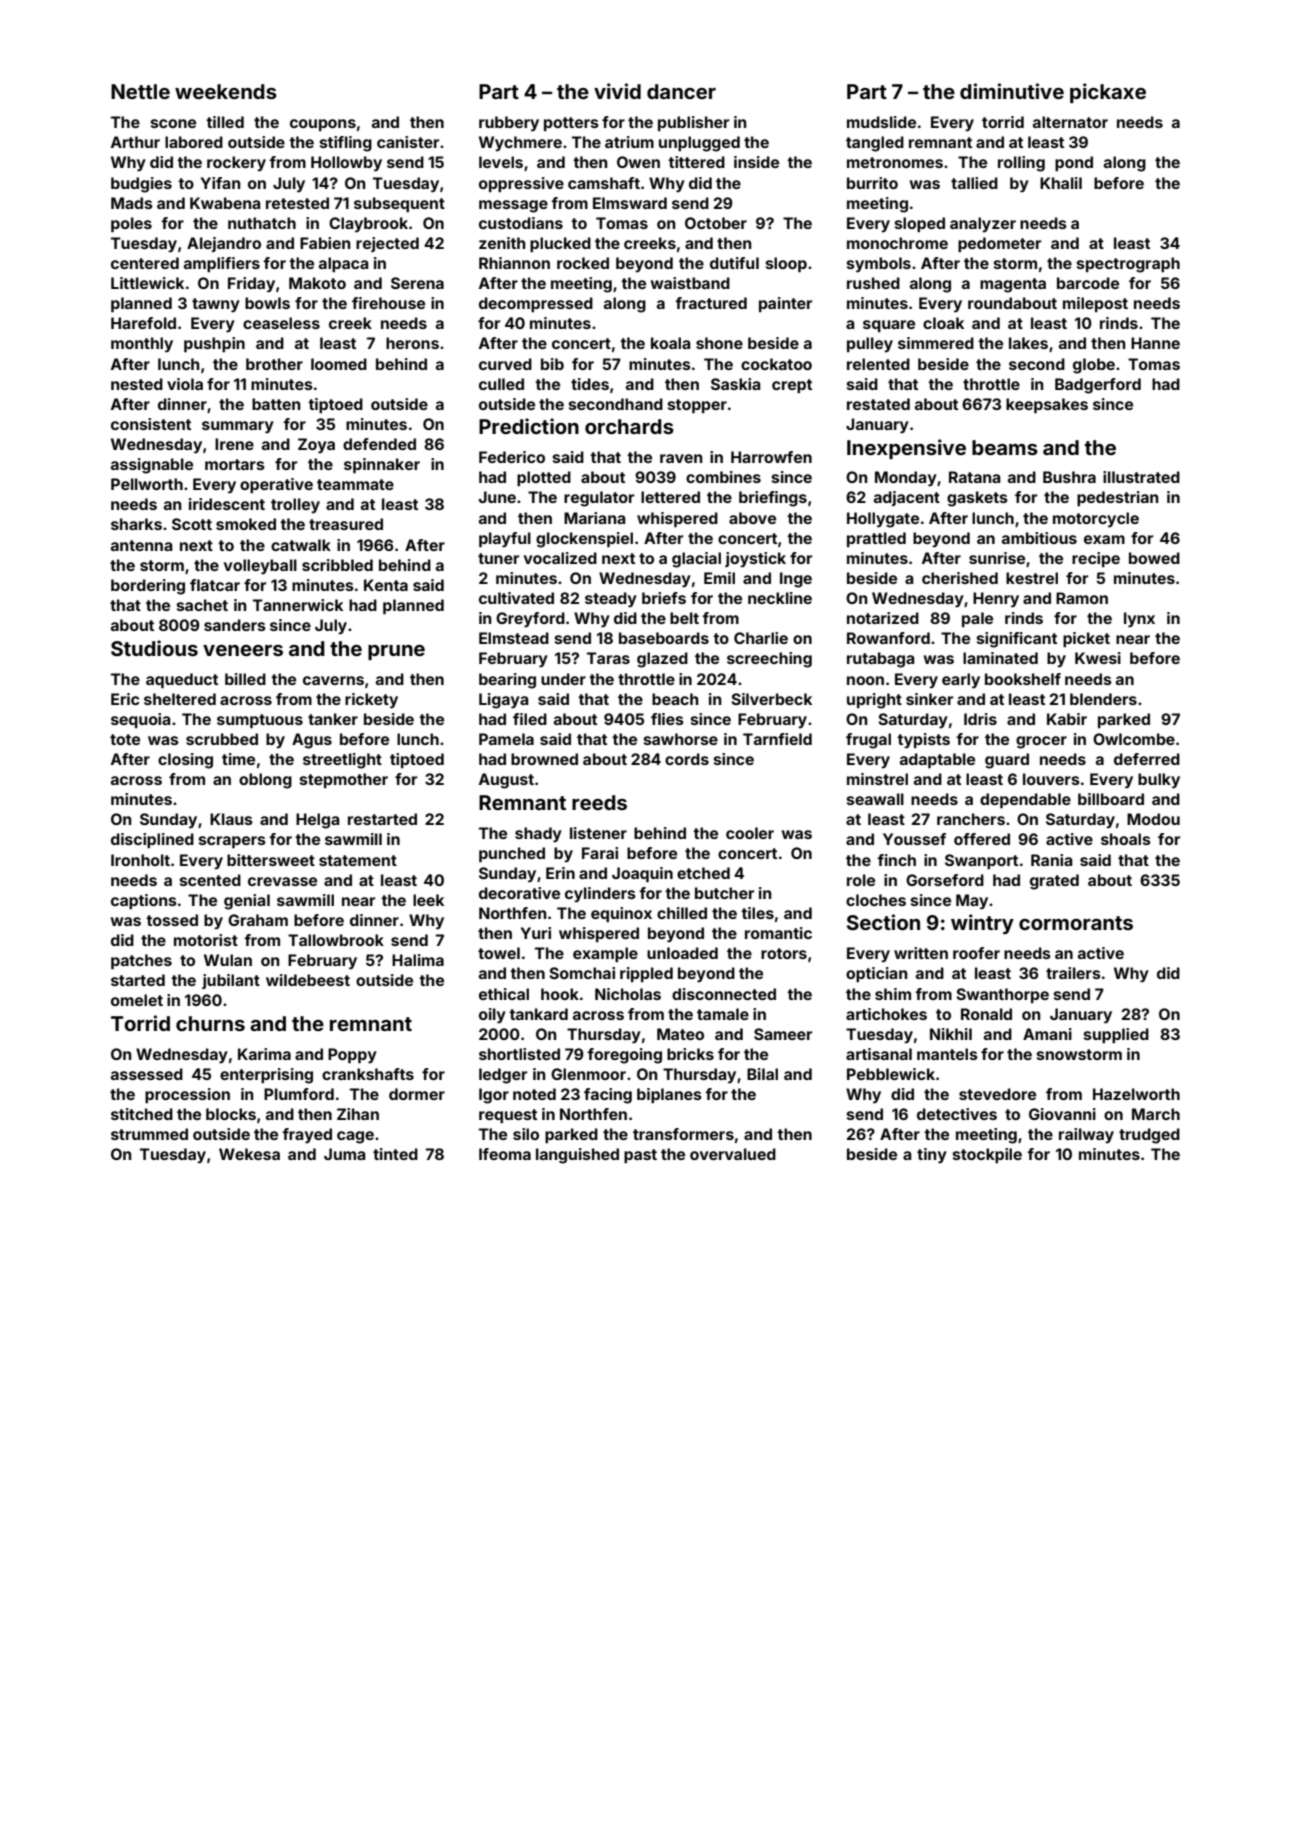 This screenshot has width=1291, height=1825. Describe the element at coordinates (784, 953) in the screenshot. I see `rotors` at that location.
